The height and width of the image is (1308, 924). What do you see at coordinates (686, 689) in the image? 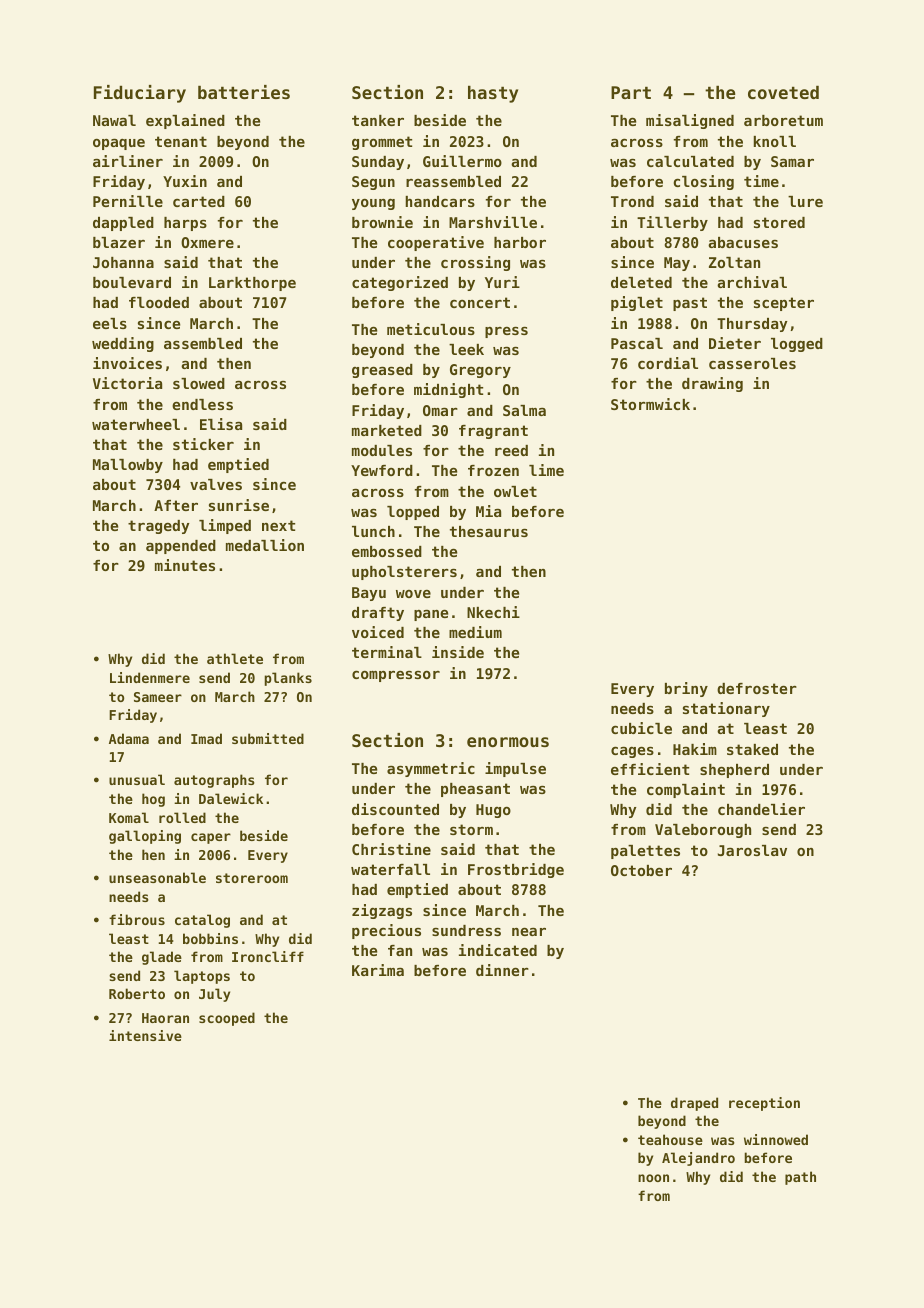
I see `briny` at bounding box center [686, 689].
